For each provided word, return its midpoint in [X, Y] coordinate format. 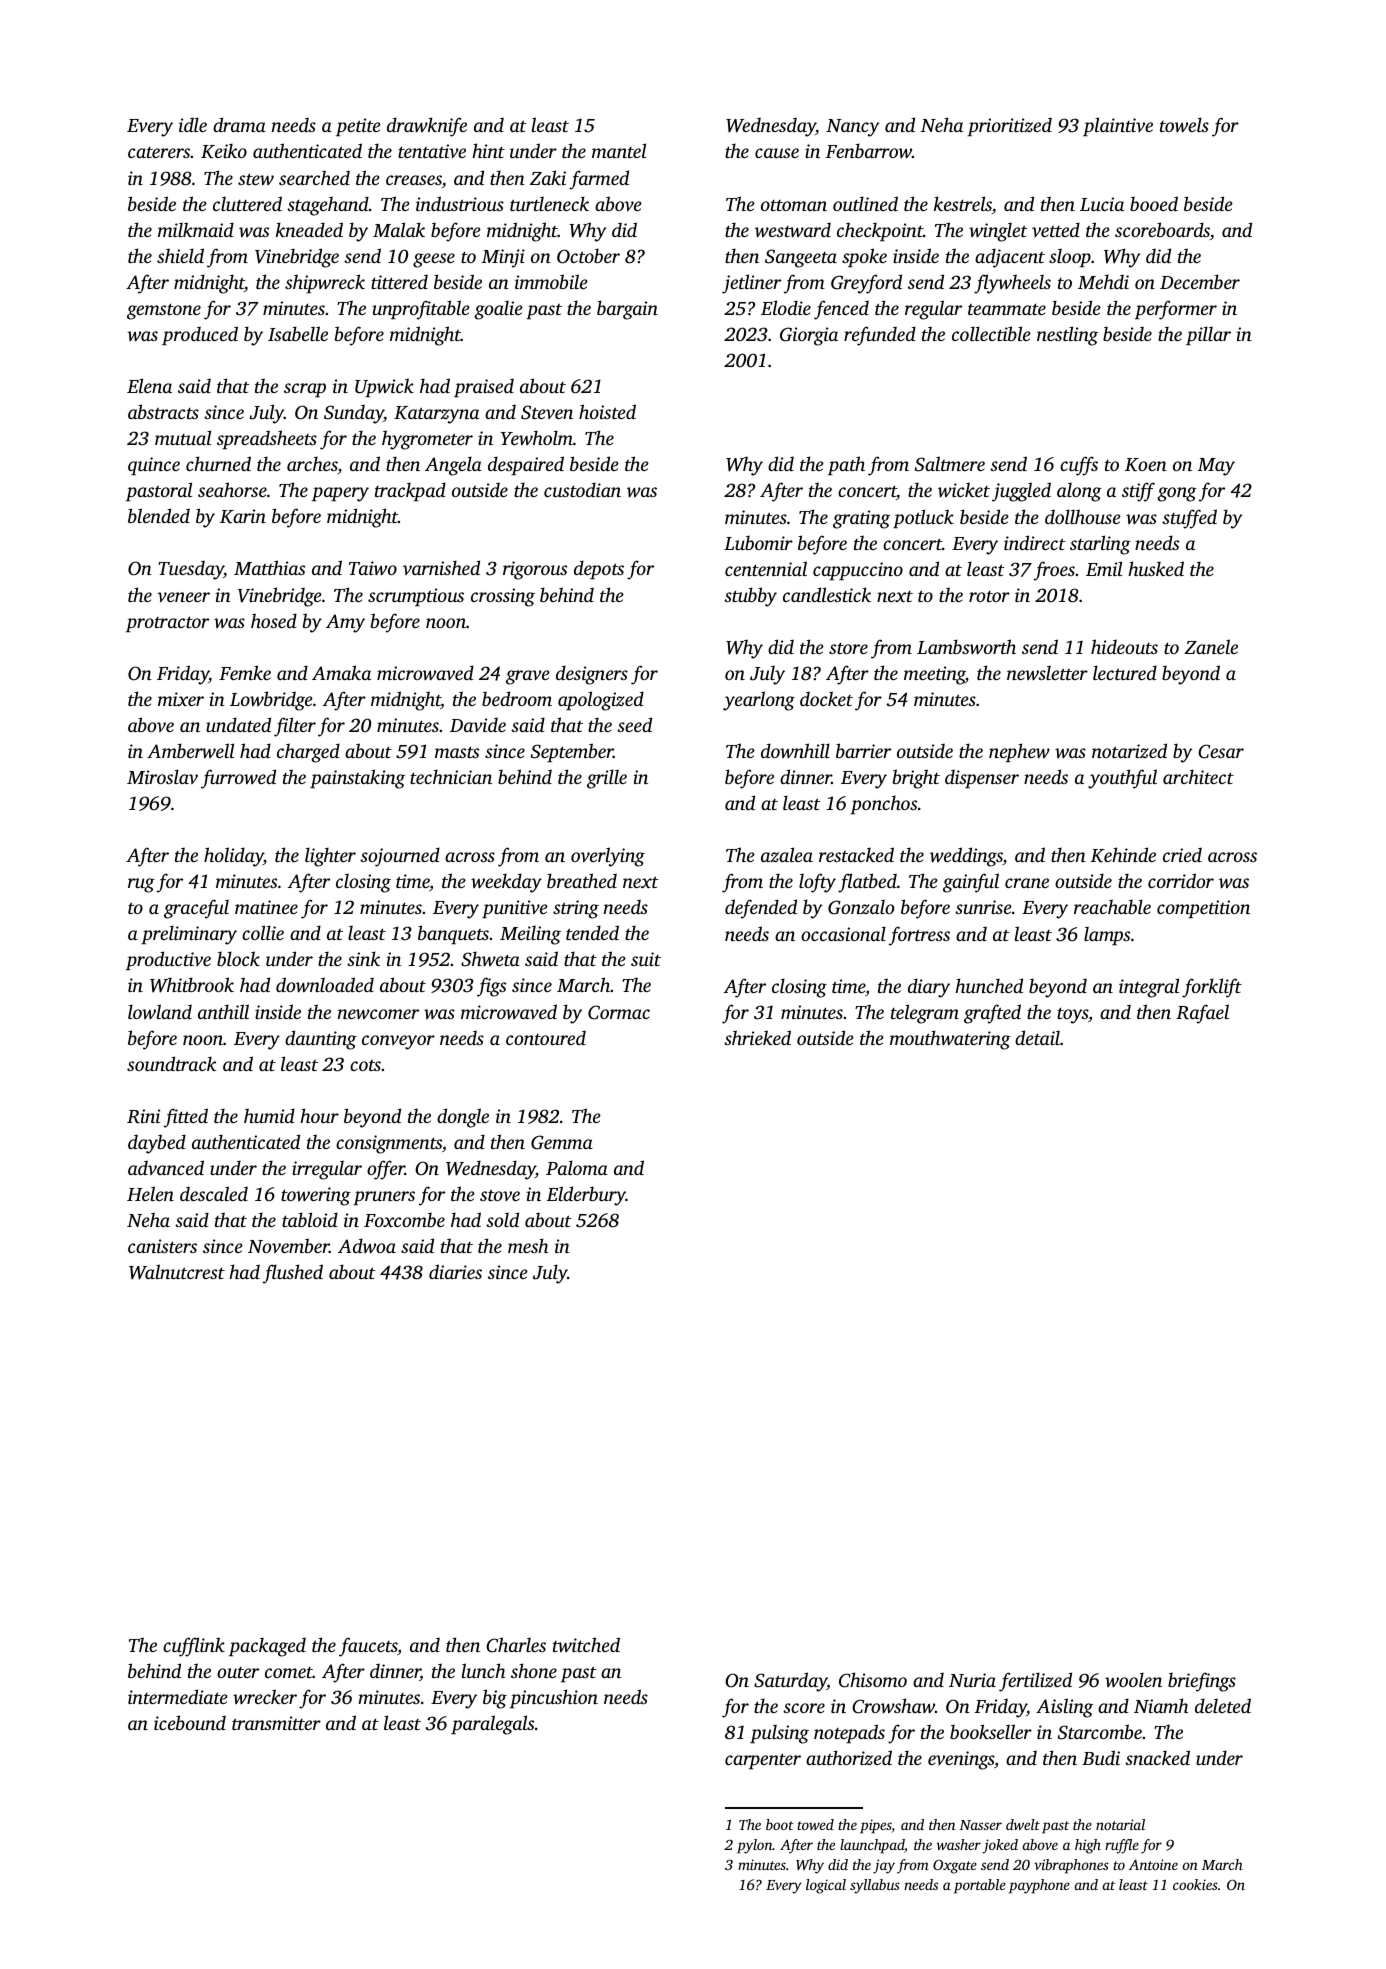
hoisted [607, 411]
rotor [989, 596]
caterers [159, 152]
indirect [1035, 542]
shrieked [757, 1037]
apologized [601, 701]
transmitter [276, 1723]
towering [316, 1196]
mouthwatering [950, 1040]
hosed [274, 620]
